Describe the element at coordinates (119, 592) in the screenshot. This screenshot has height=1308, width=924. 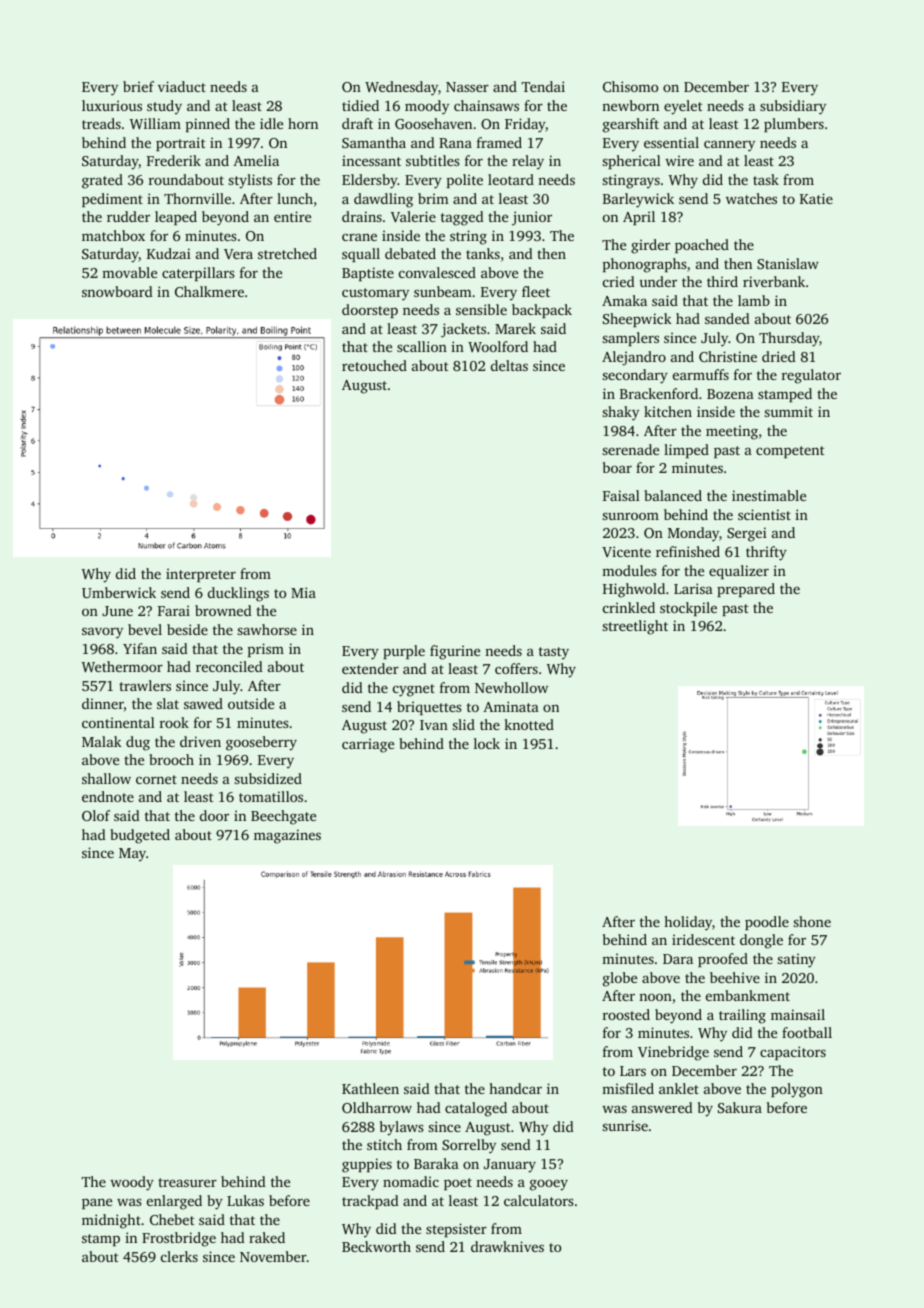
I see `Umberwick` at that location.
